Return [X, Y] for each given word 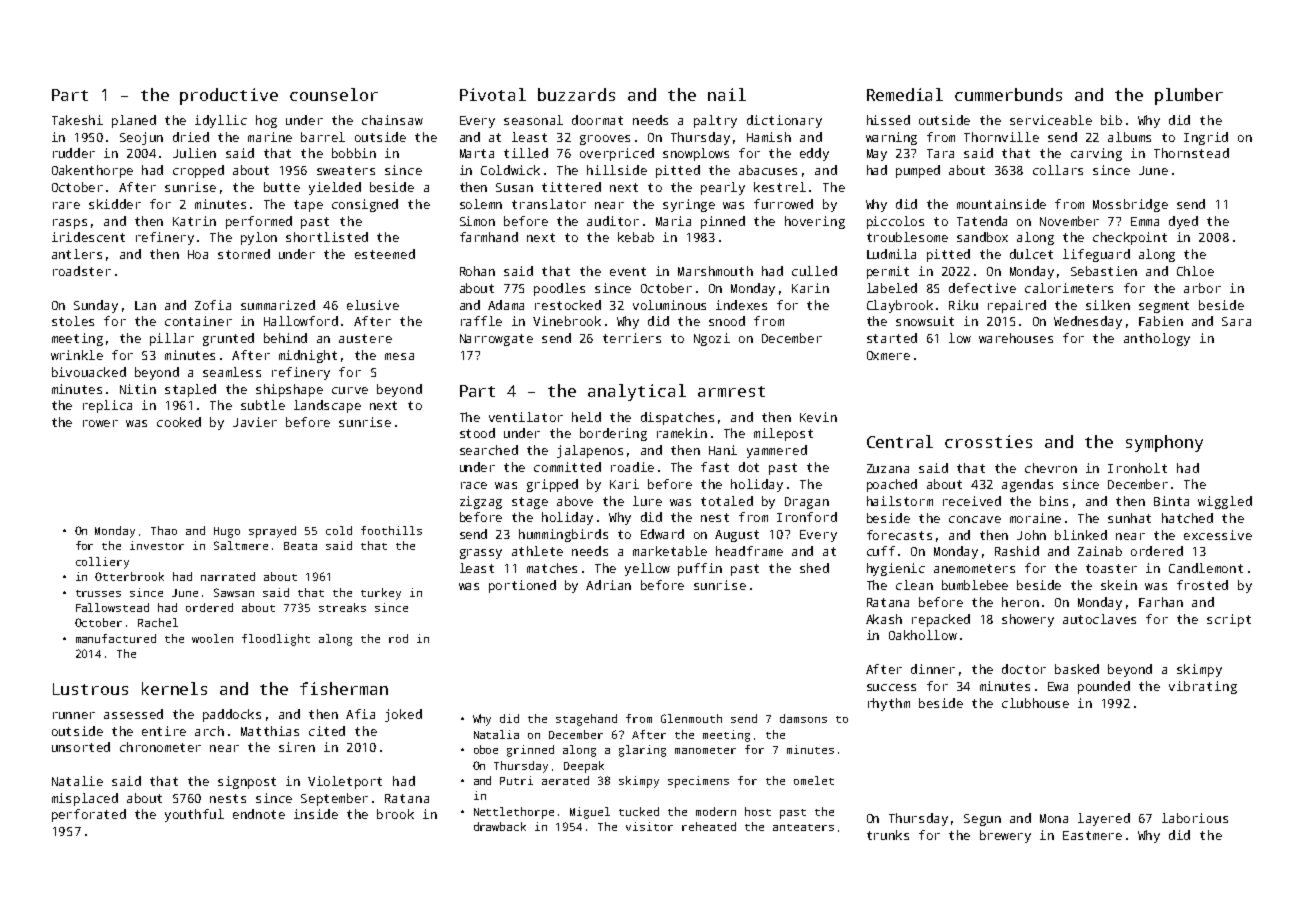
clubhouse [1035, 703]
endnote [259, 814]
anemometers [974, 568]
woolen [212, 638]
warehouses [1016, 338]
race [474, 485]
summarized [278, 305]
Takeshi [77, 120]
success [891, 687]
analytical [637, 392]
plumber [1189, 96]
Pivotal [493, 94]
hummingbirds [563, 535]
